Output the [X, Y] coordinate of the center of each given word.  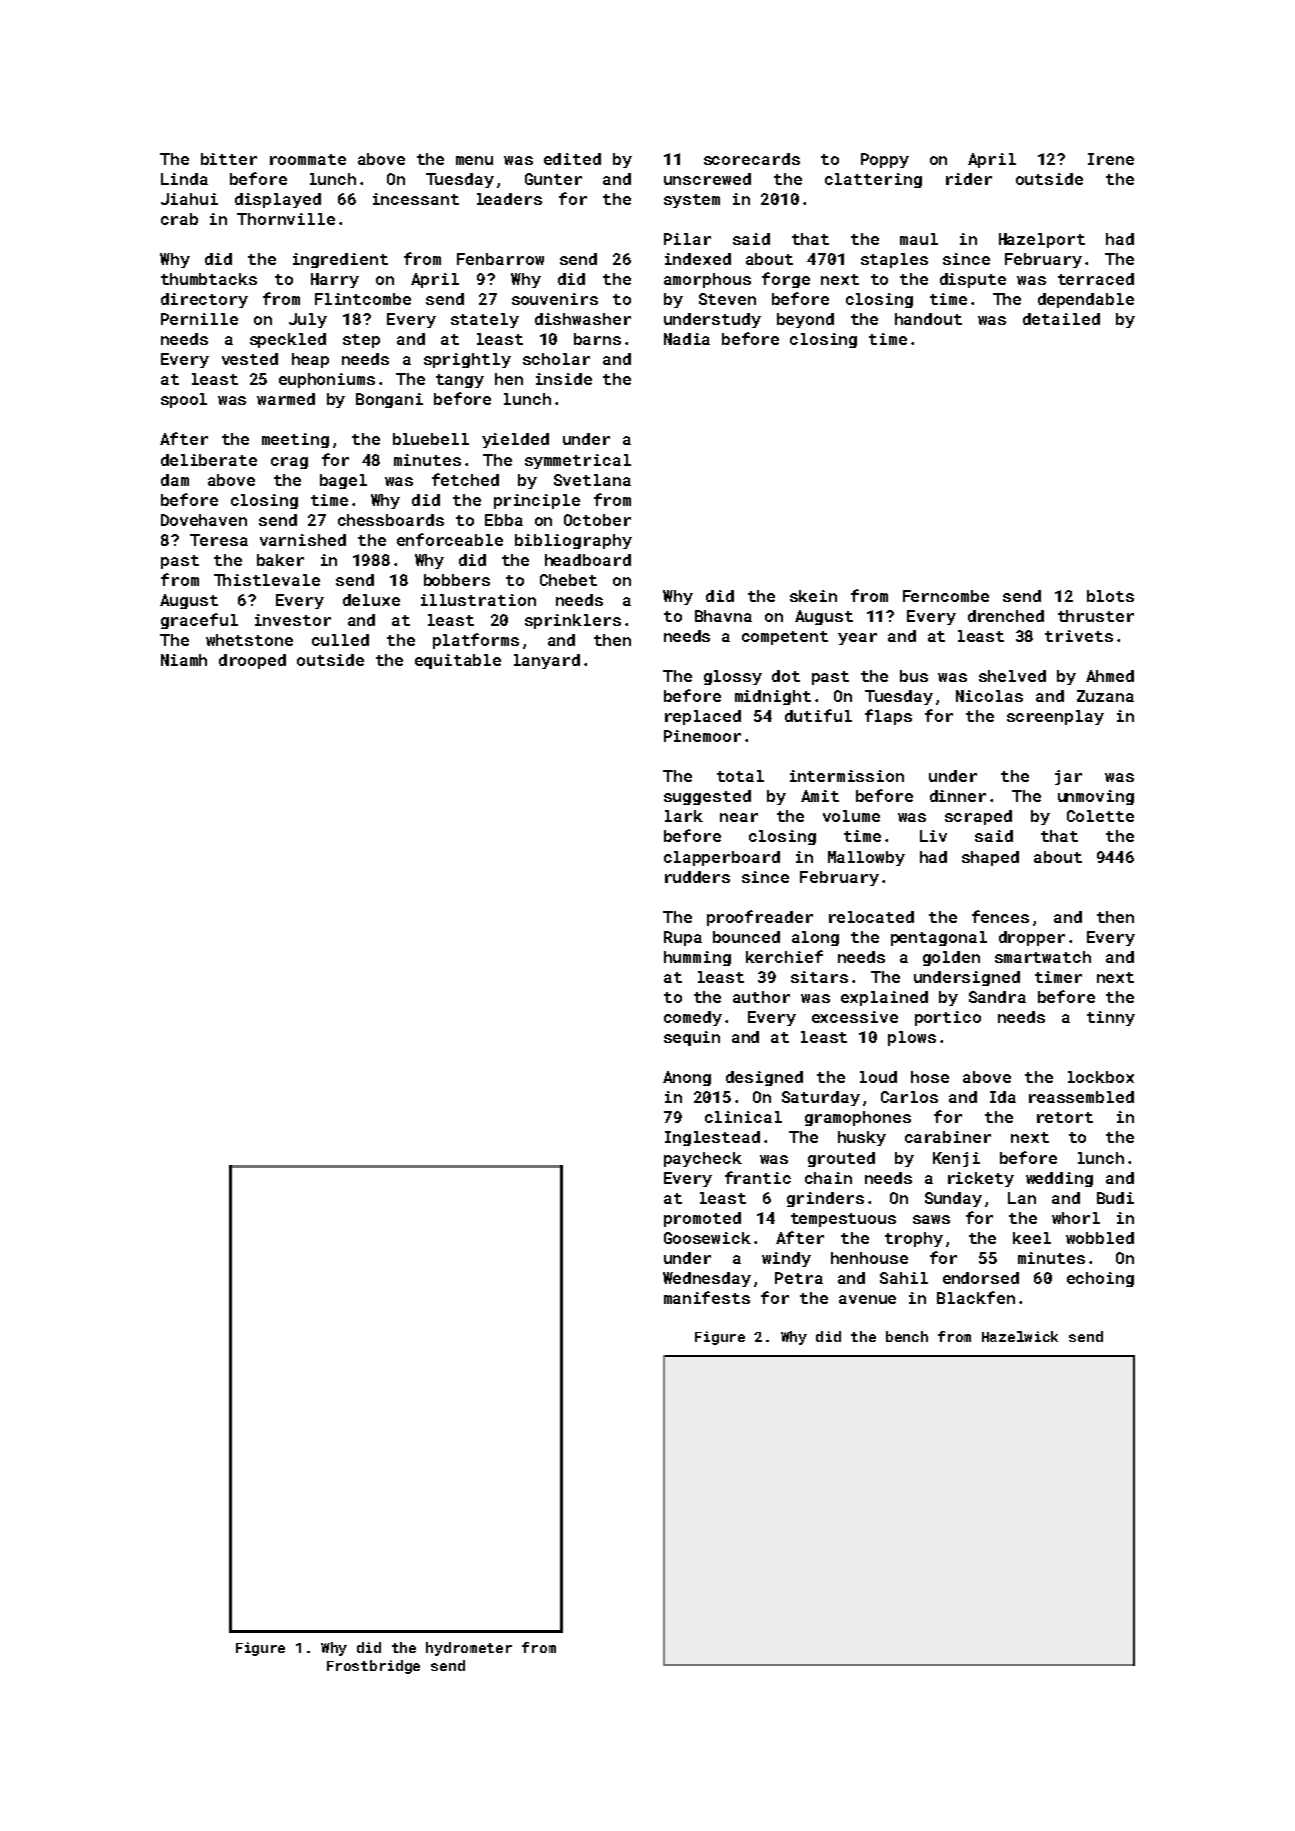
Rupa [683, 938]
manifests [707, 1297]
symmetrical [578, 461]
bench [907, 1336]
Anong [687, 1078]
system [692, 201]
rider [969, 179]
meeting [295, 440]
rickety [981, 1179]
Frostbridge [373, 1667]
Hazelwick [1020, 1336]
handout [928, 319]
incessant [416, 199]
